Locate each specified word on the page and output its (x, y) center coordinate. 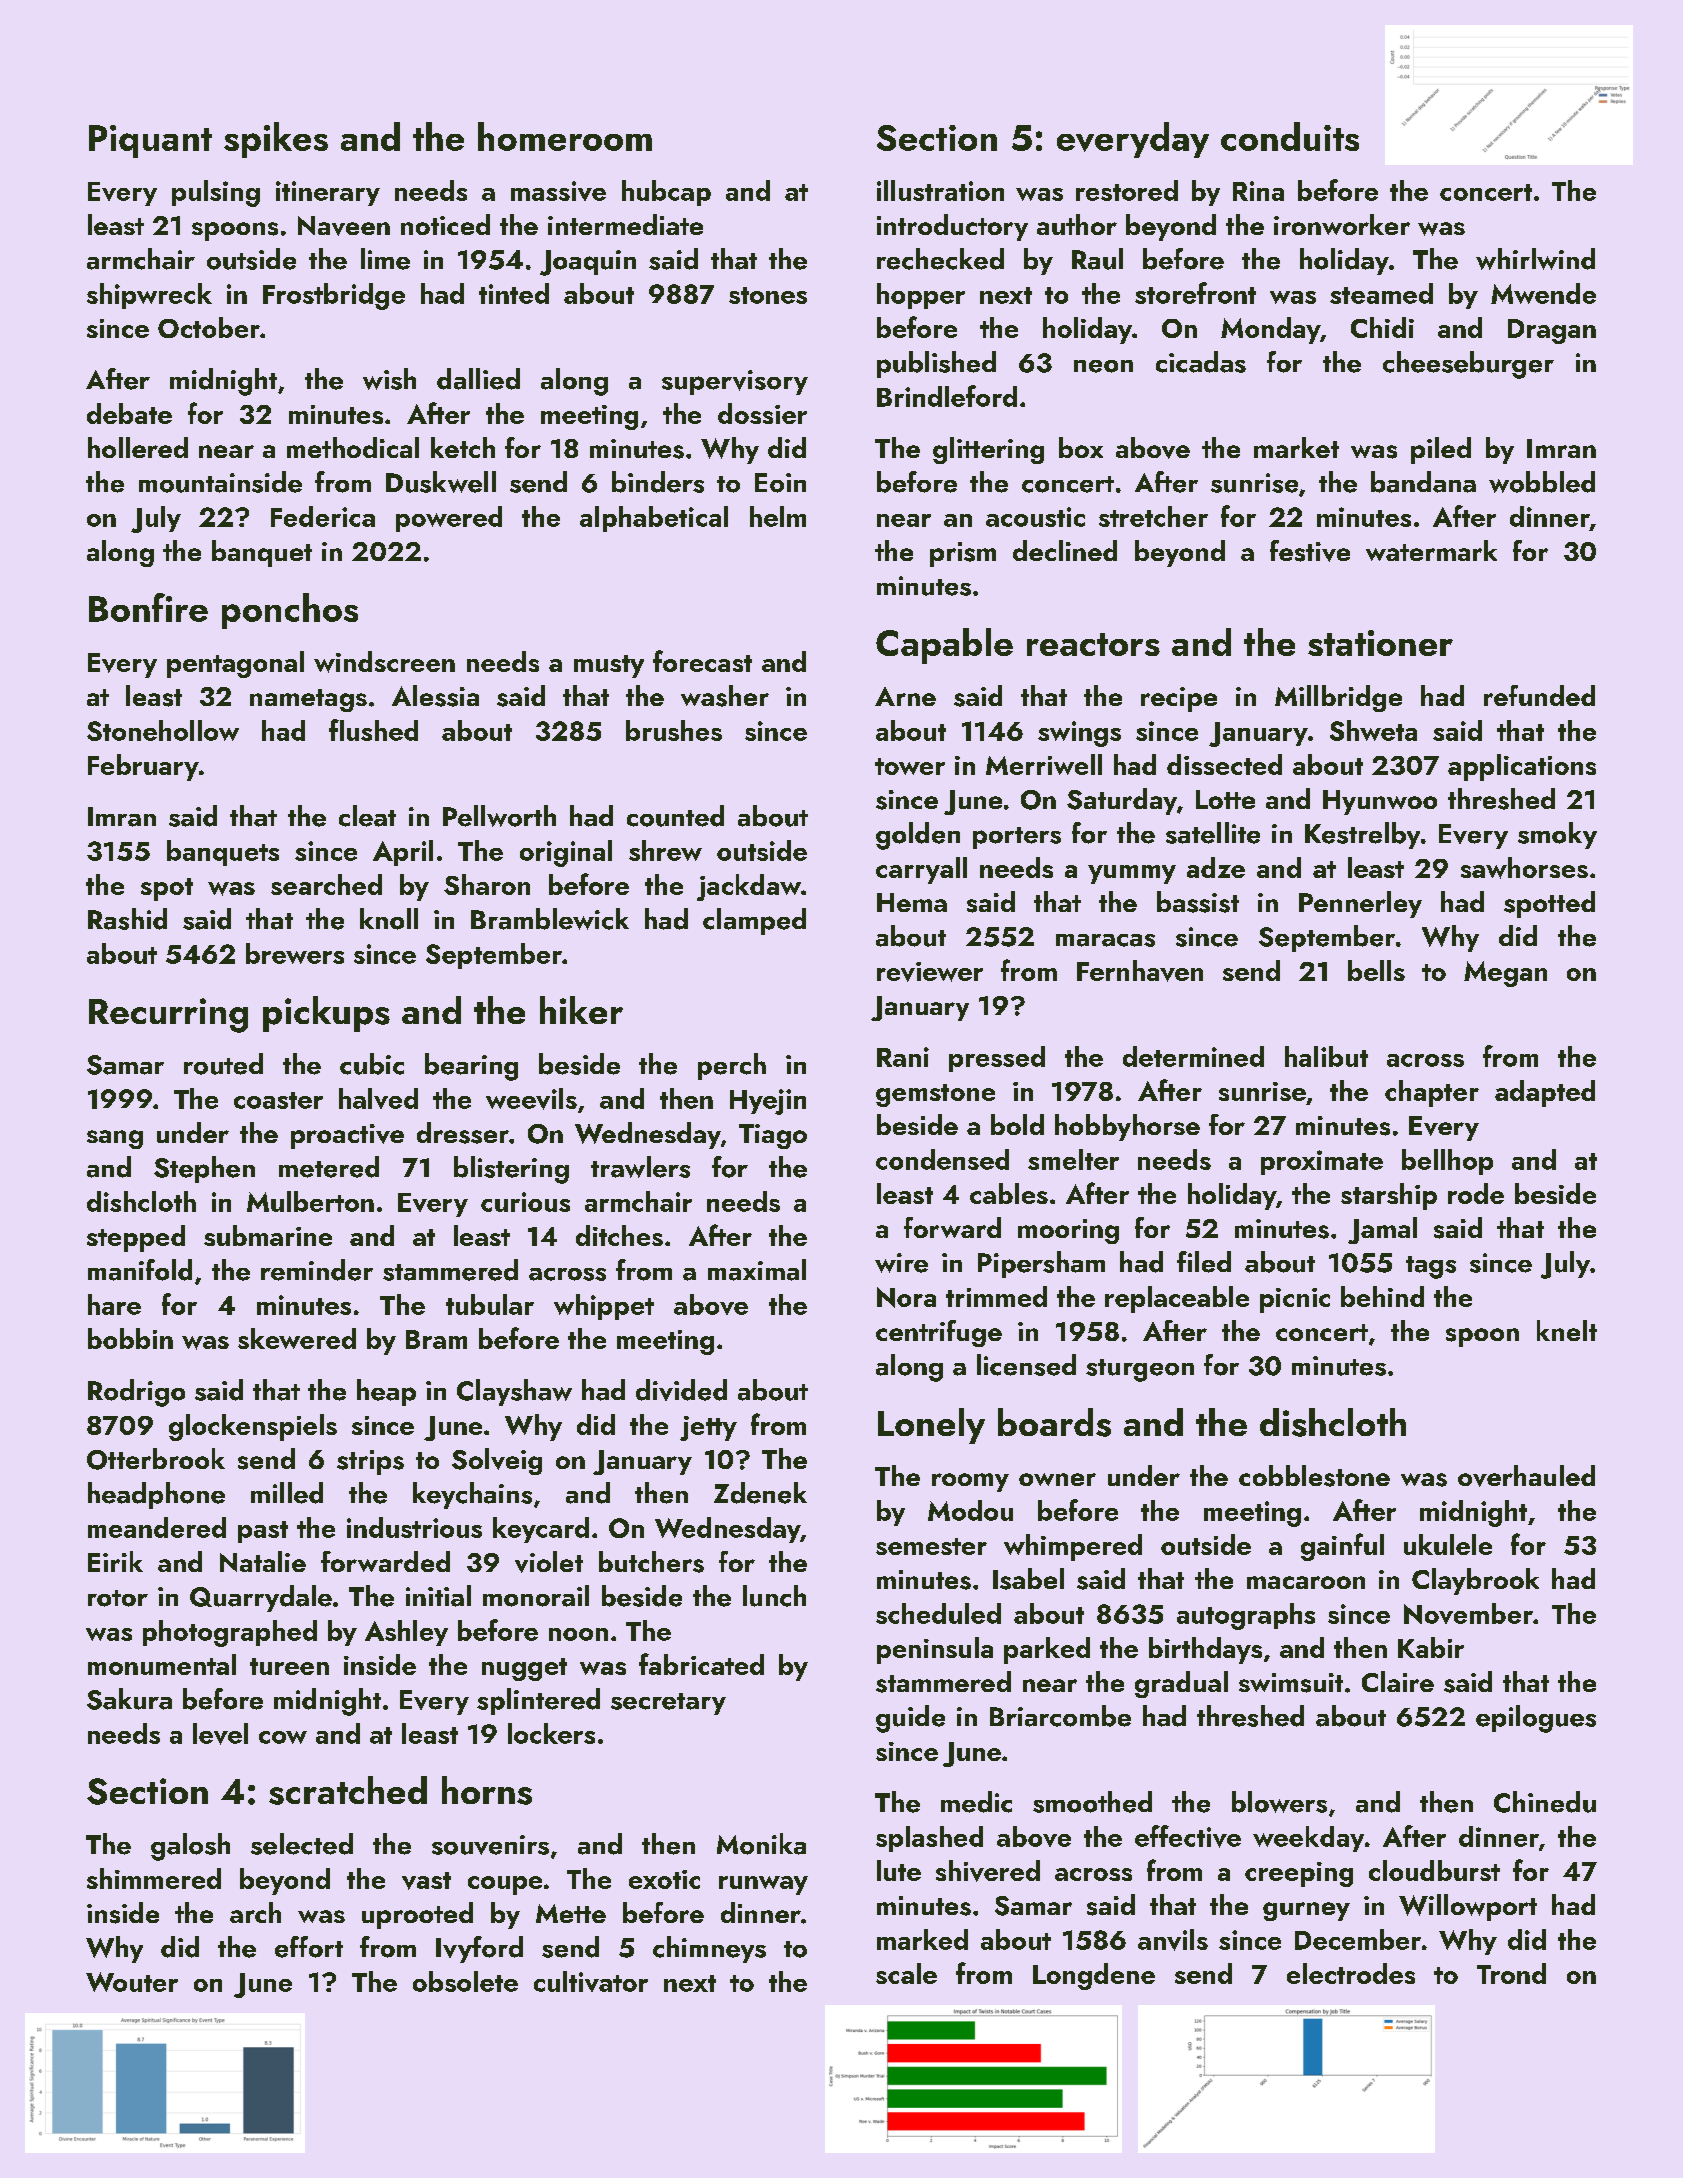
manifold (140, 1270)
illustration (940, 190)
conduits (1290, 136)
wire (901, 1263)
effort (309, 1947)
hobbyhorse (1127, 1127)
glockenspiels (253, 1427)
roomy (970, 1482)
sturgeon (1140, 1370)
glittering (988, 450)
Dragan (1552, 331)
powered (449, 519)
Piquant (150, 141)
